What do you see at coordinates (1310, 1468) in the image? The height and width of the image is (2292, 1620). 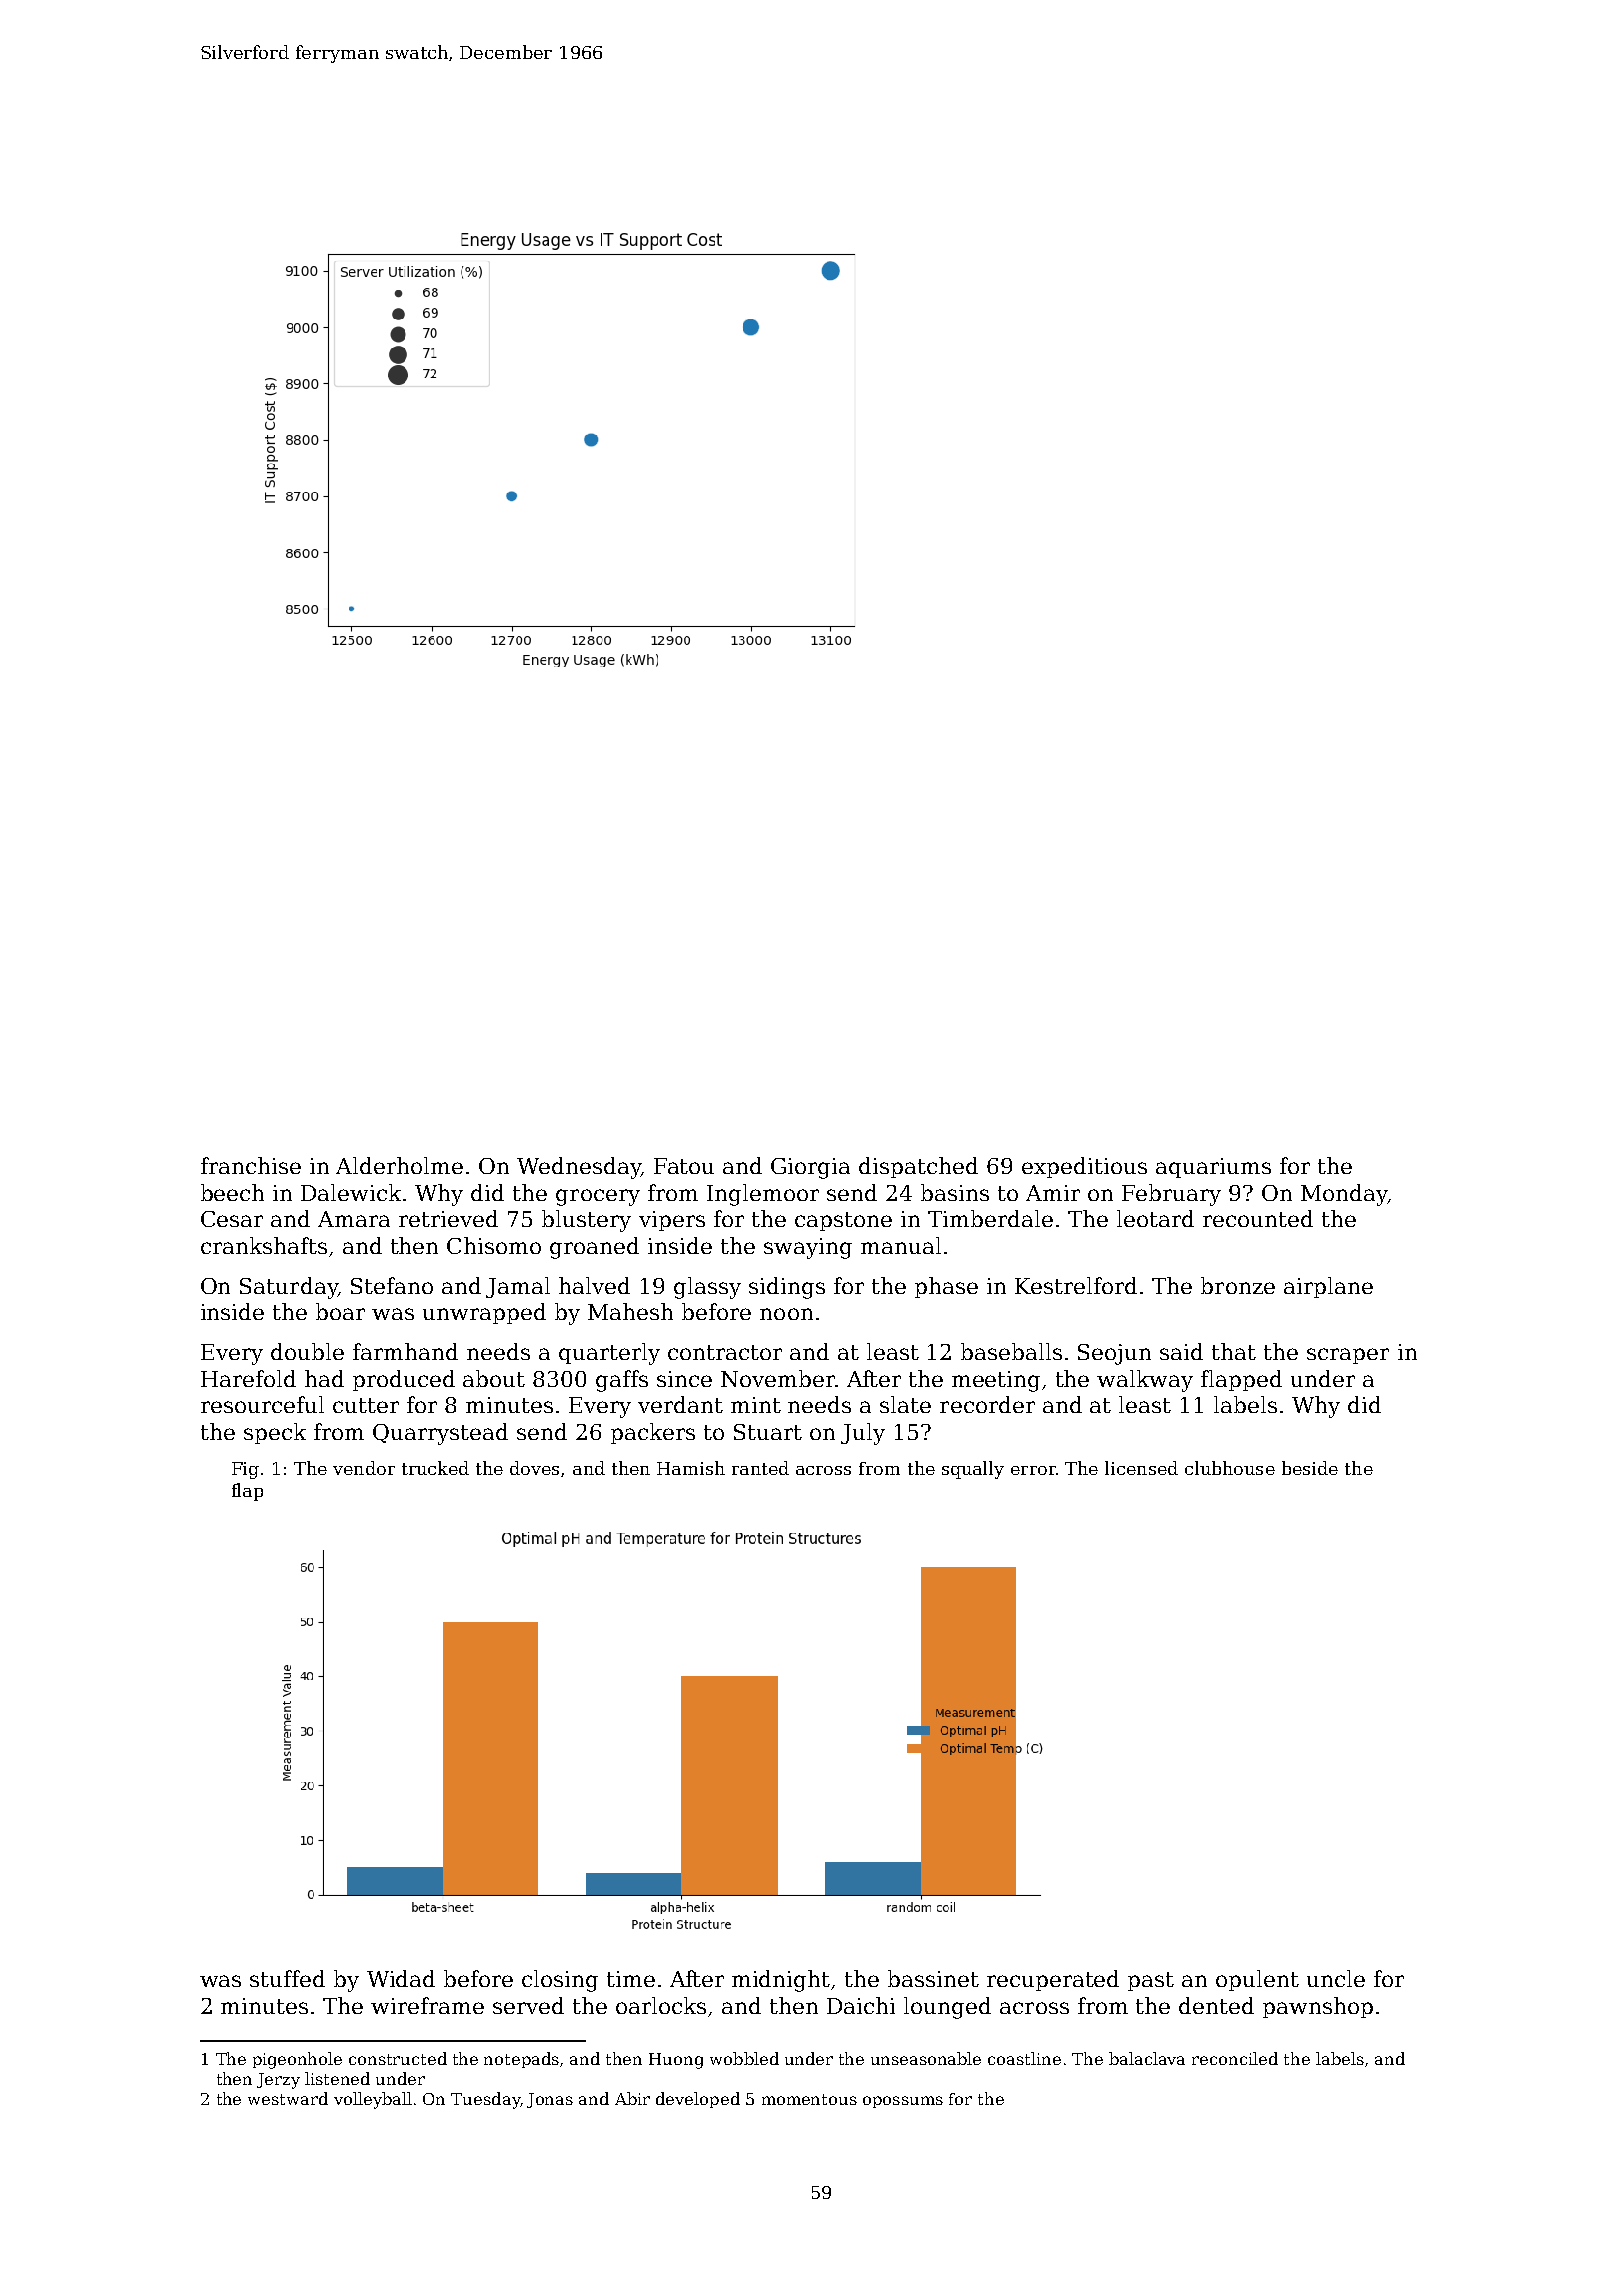 I see `beside` at bounding box center [1310, 1468].
